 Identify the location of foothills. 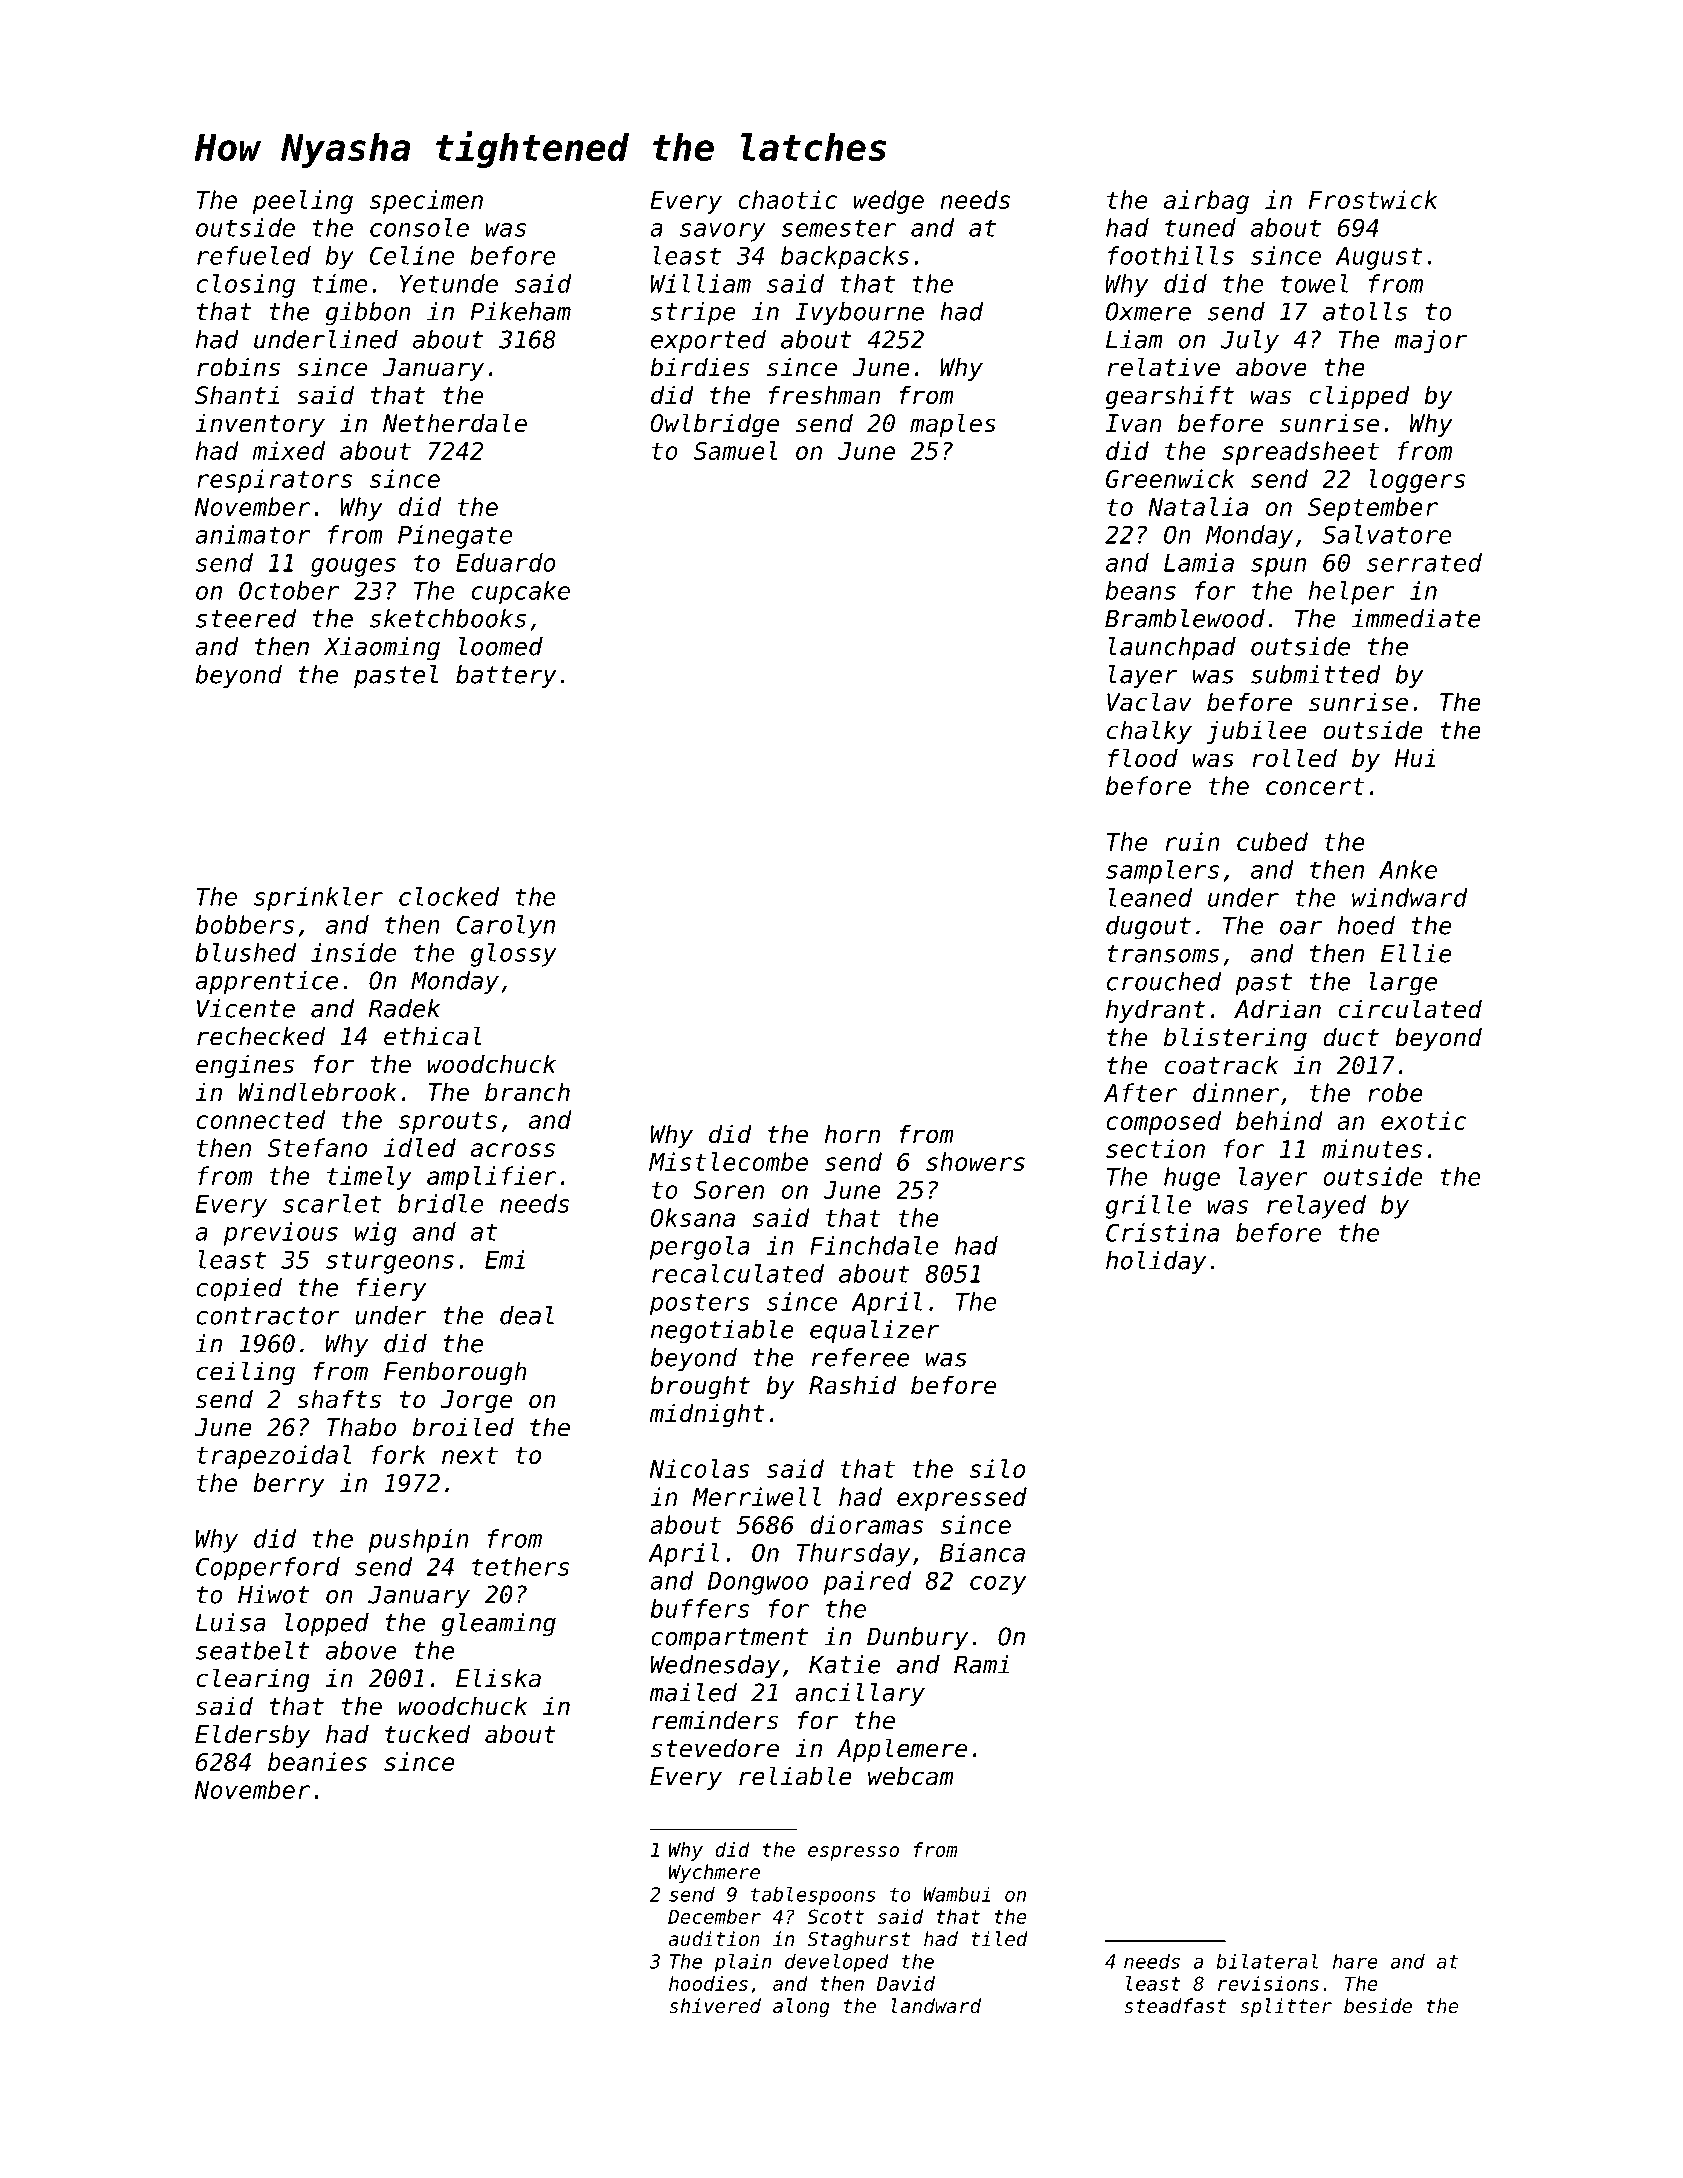
(1171, 255).
